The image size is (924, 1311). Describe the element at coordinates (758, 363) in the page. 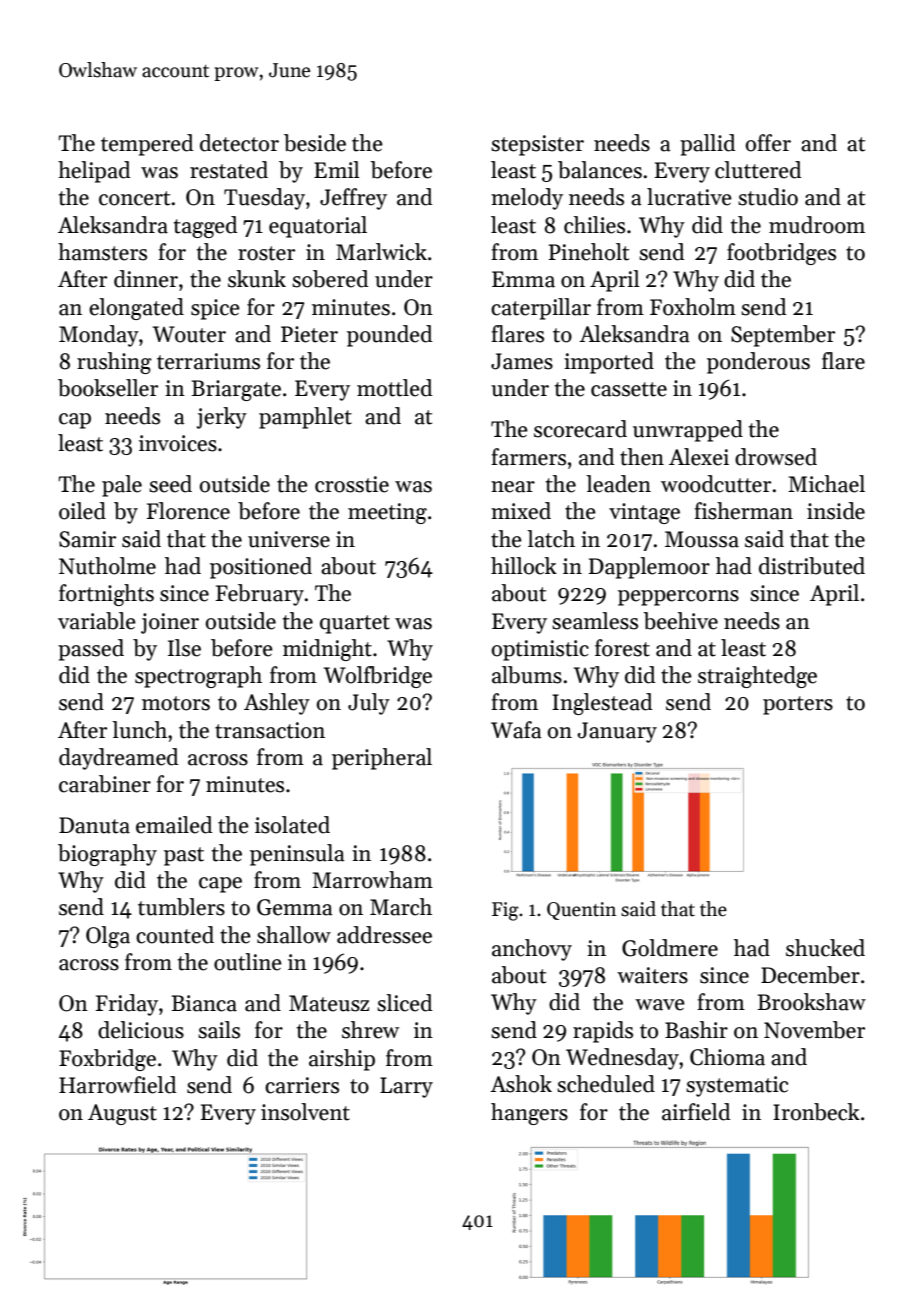

I see `ponderous` at that location.
